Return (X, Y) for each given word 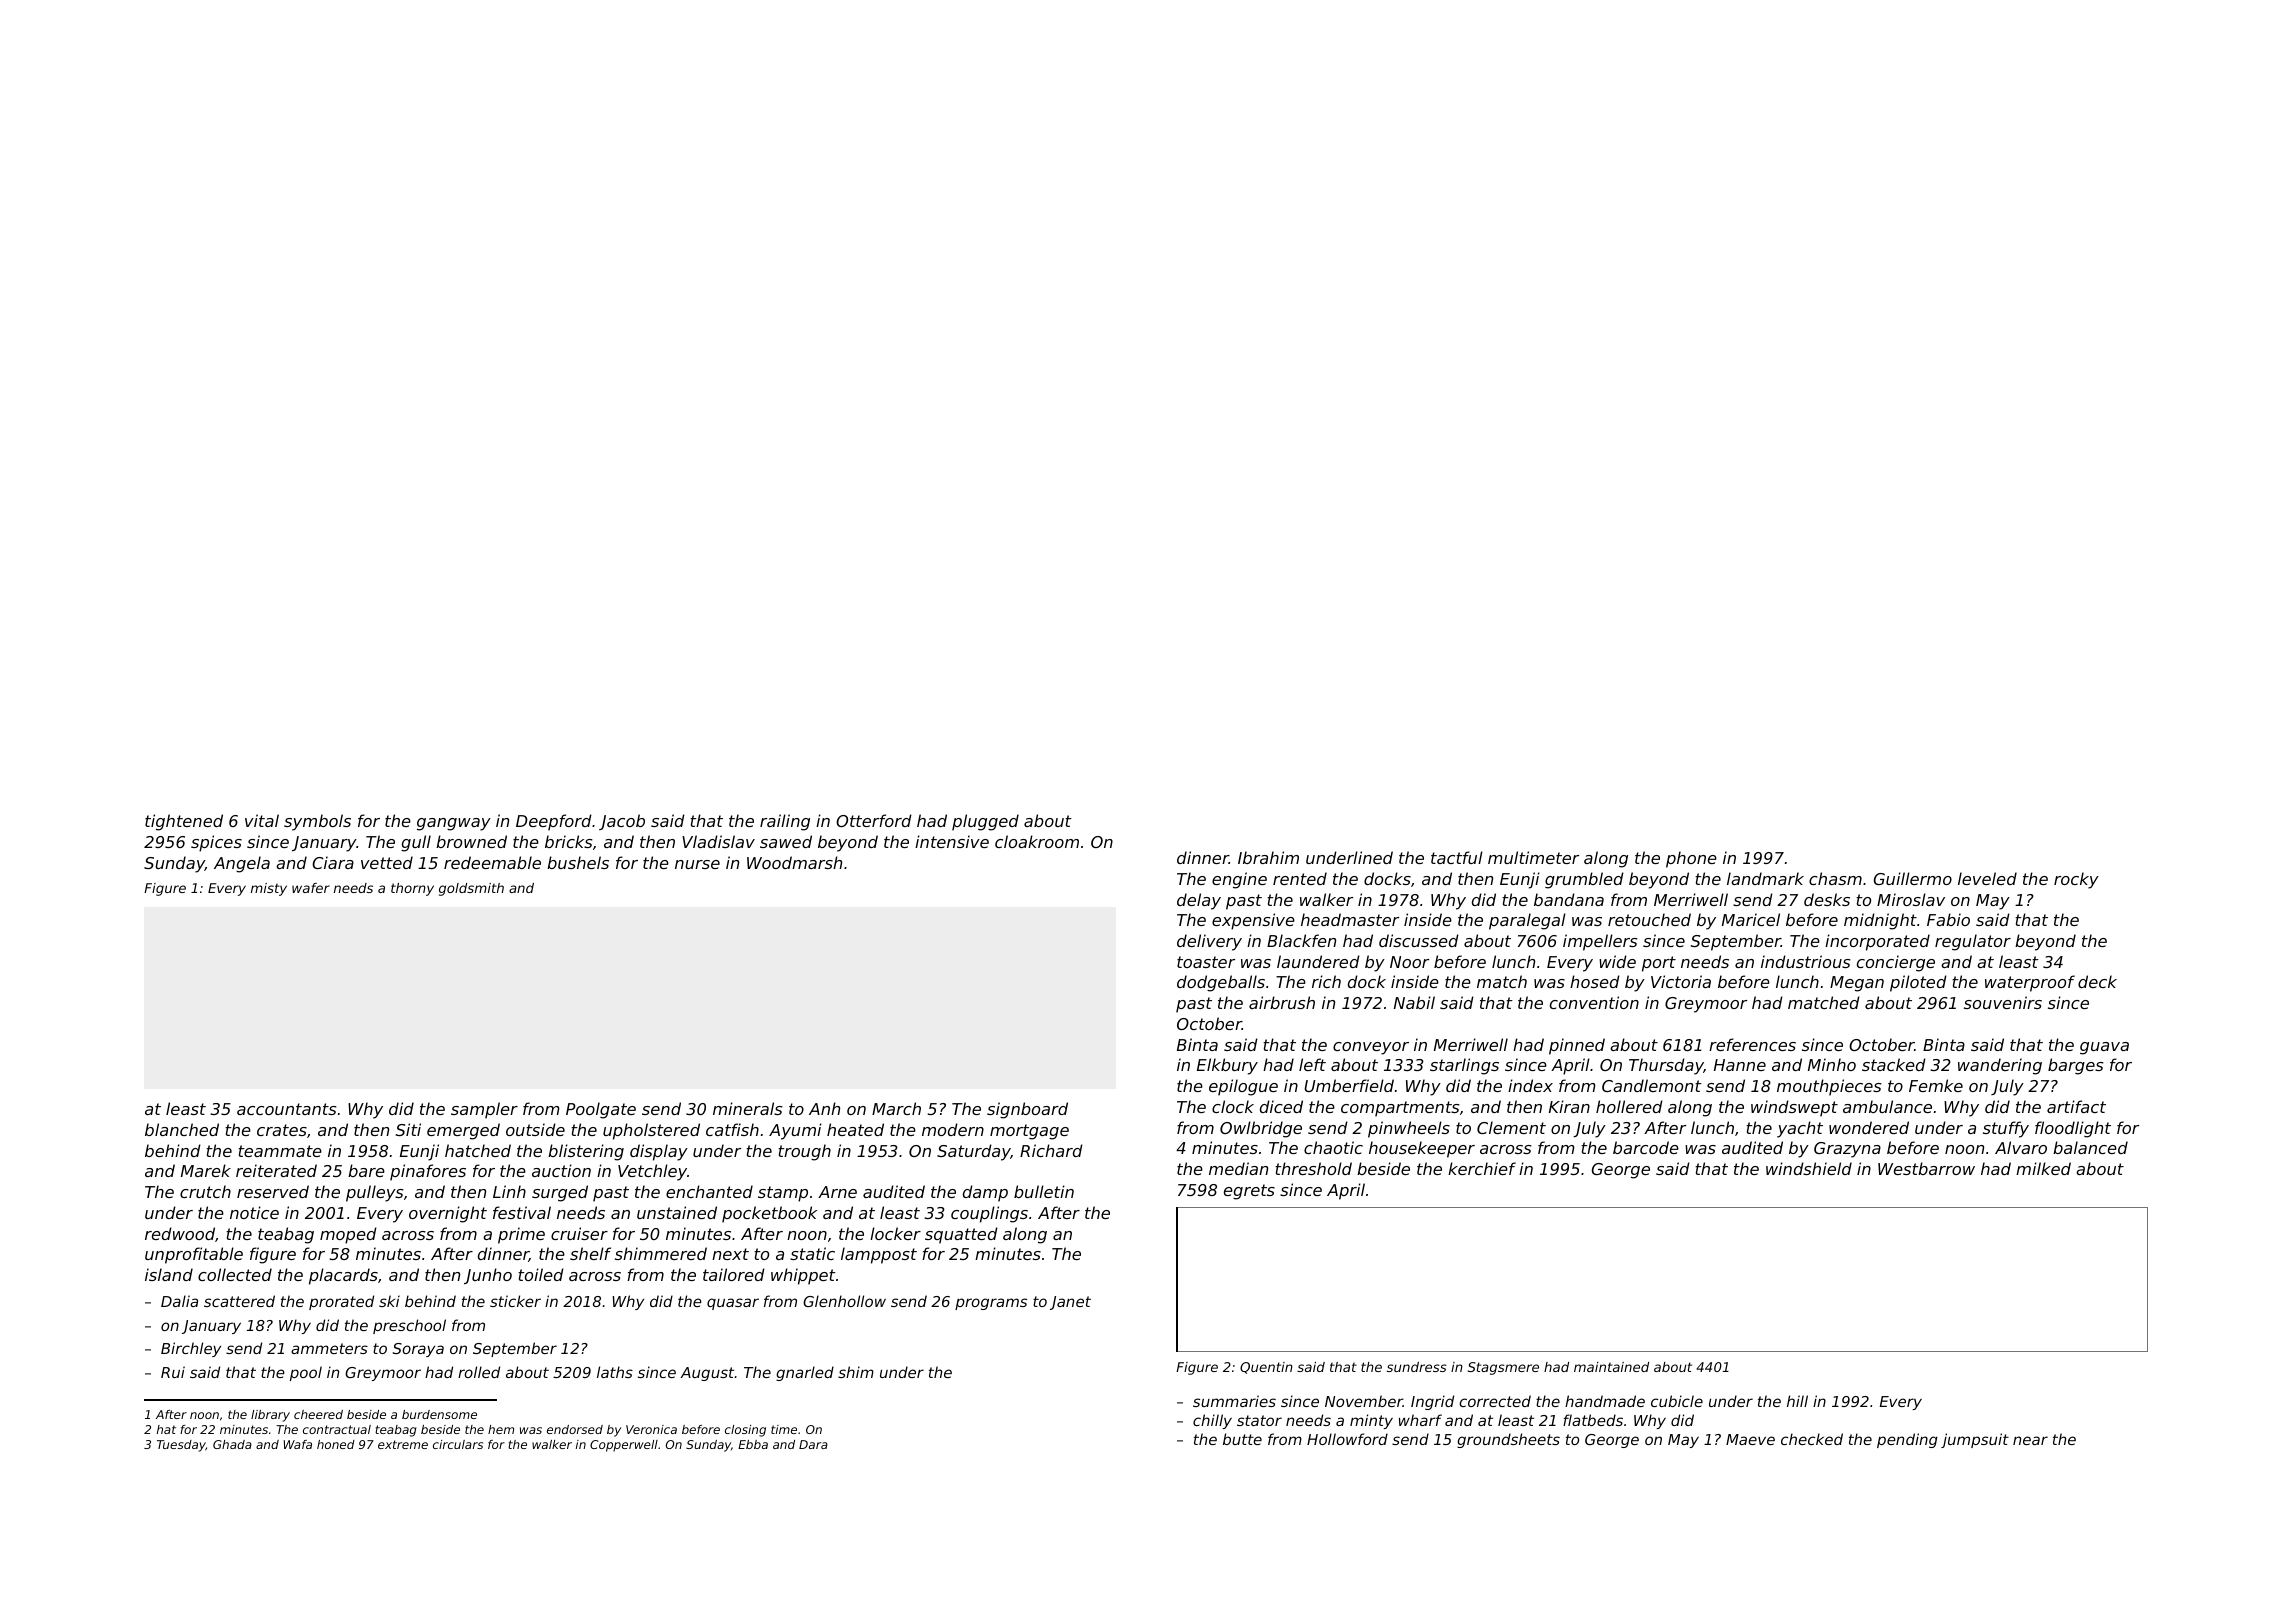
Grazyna (1847, 1150)
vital (262, 820)
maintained (1611, 1367)
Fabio (1948, 919)
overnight (448, 1214)
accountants (287, 1109)
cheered (318, 1414)
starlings (1464, 1066)
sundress (1417, 1367)
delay (1199, 901)
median (1238, 1168)
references (1752, 1044)
